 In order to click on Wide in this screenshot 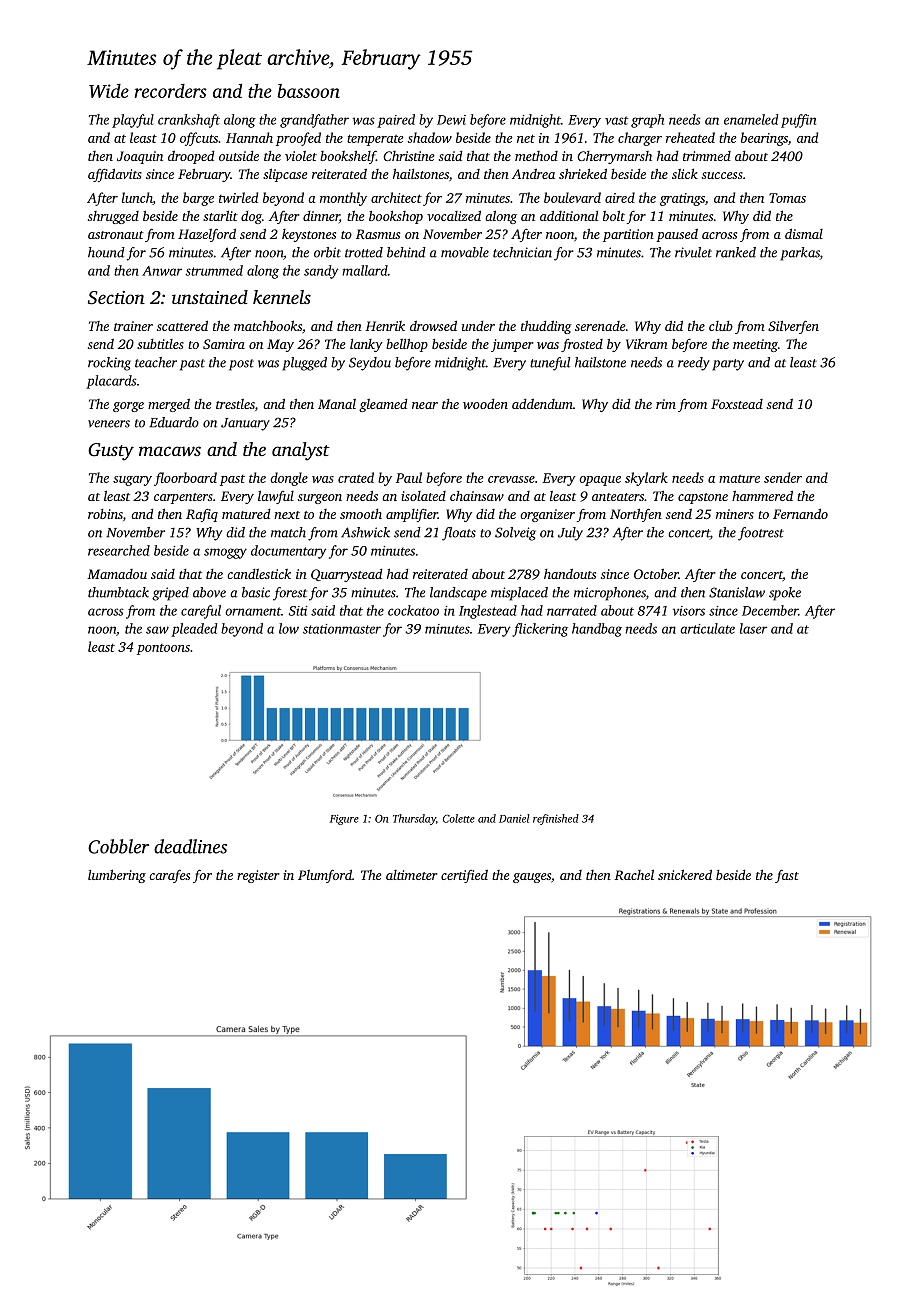, I will do `click(109, 91)`.
